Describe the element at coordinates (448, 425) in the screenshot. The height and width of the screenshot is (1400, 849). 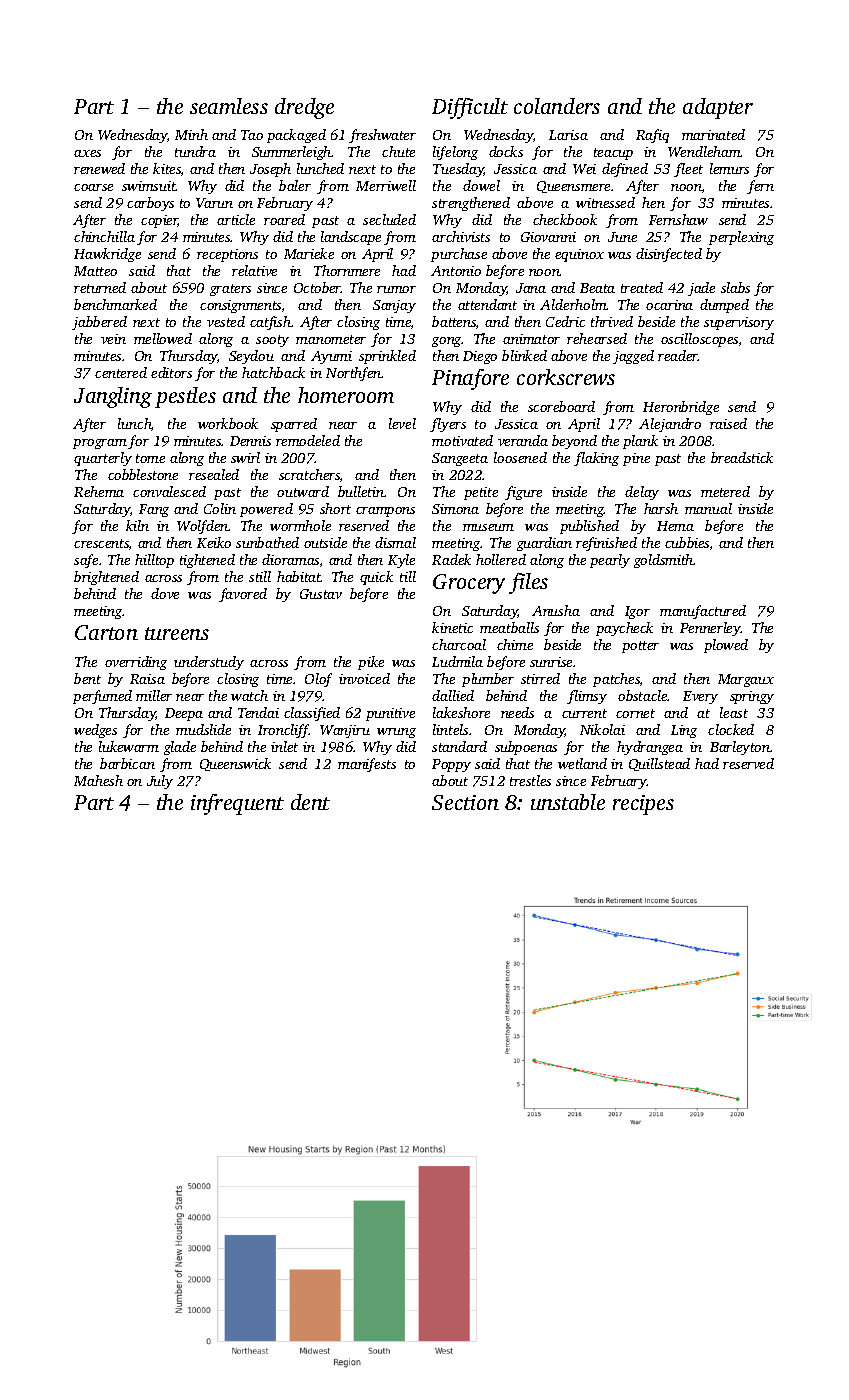
I see `flyers` at that location.
